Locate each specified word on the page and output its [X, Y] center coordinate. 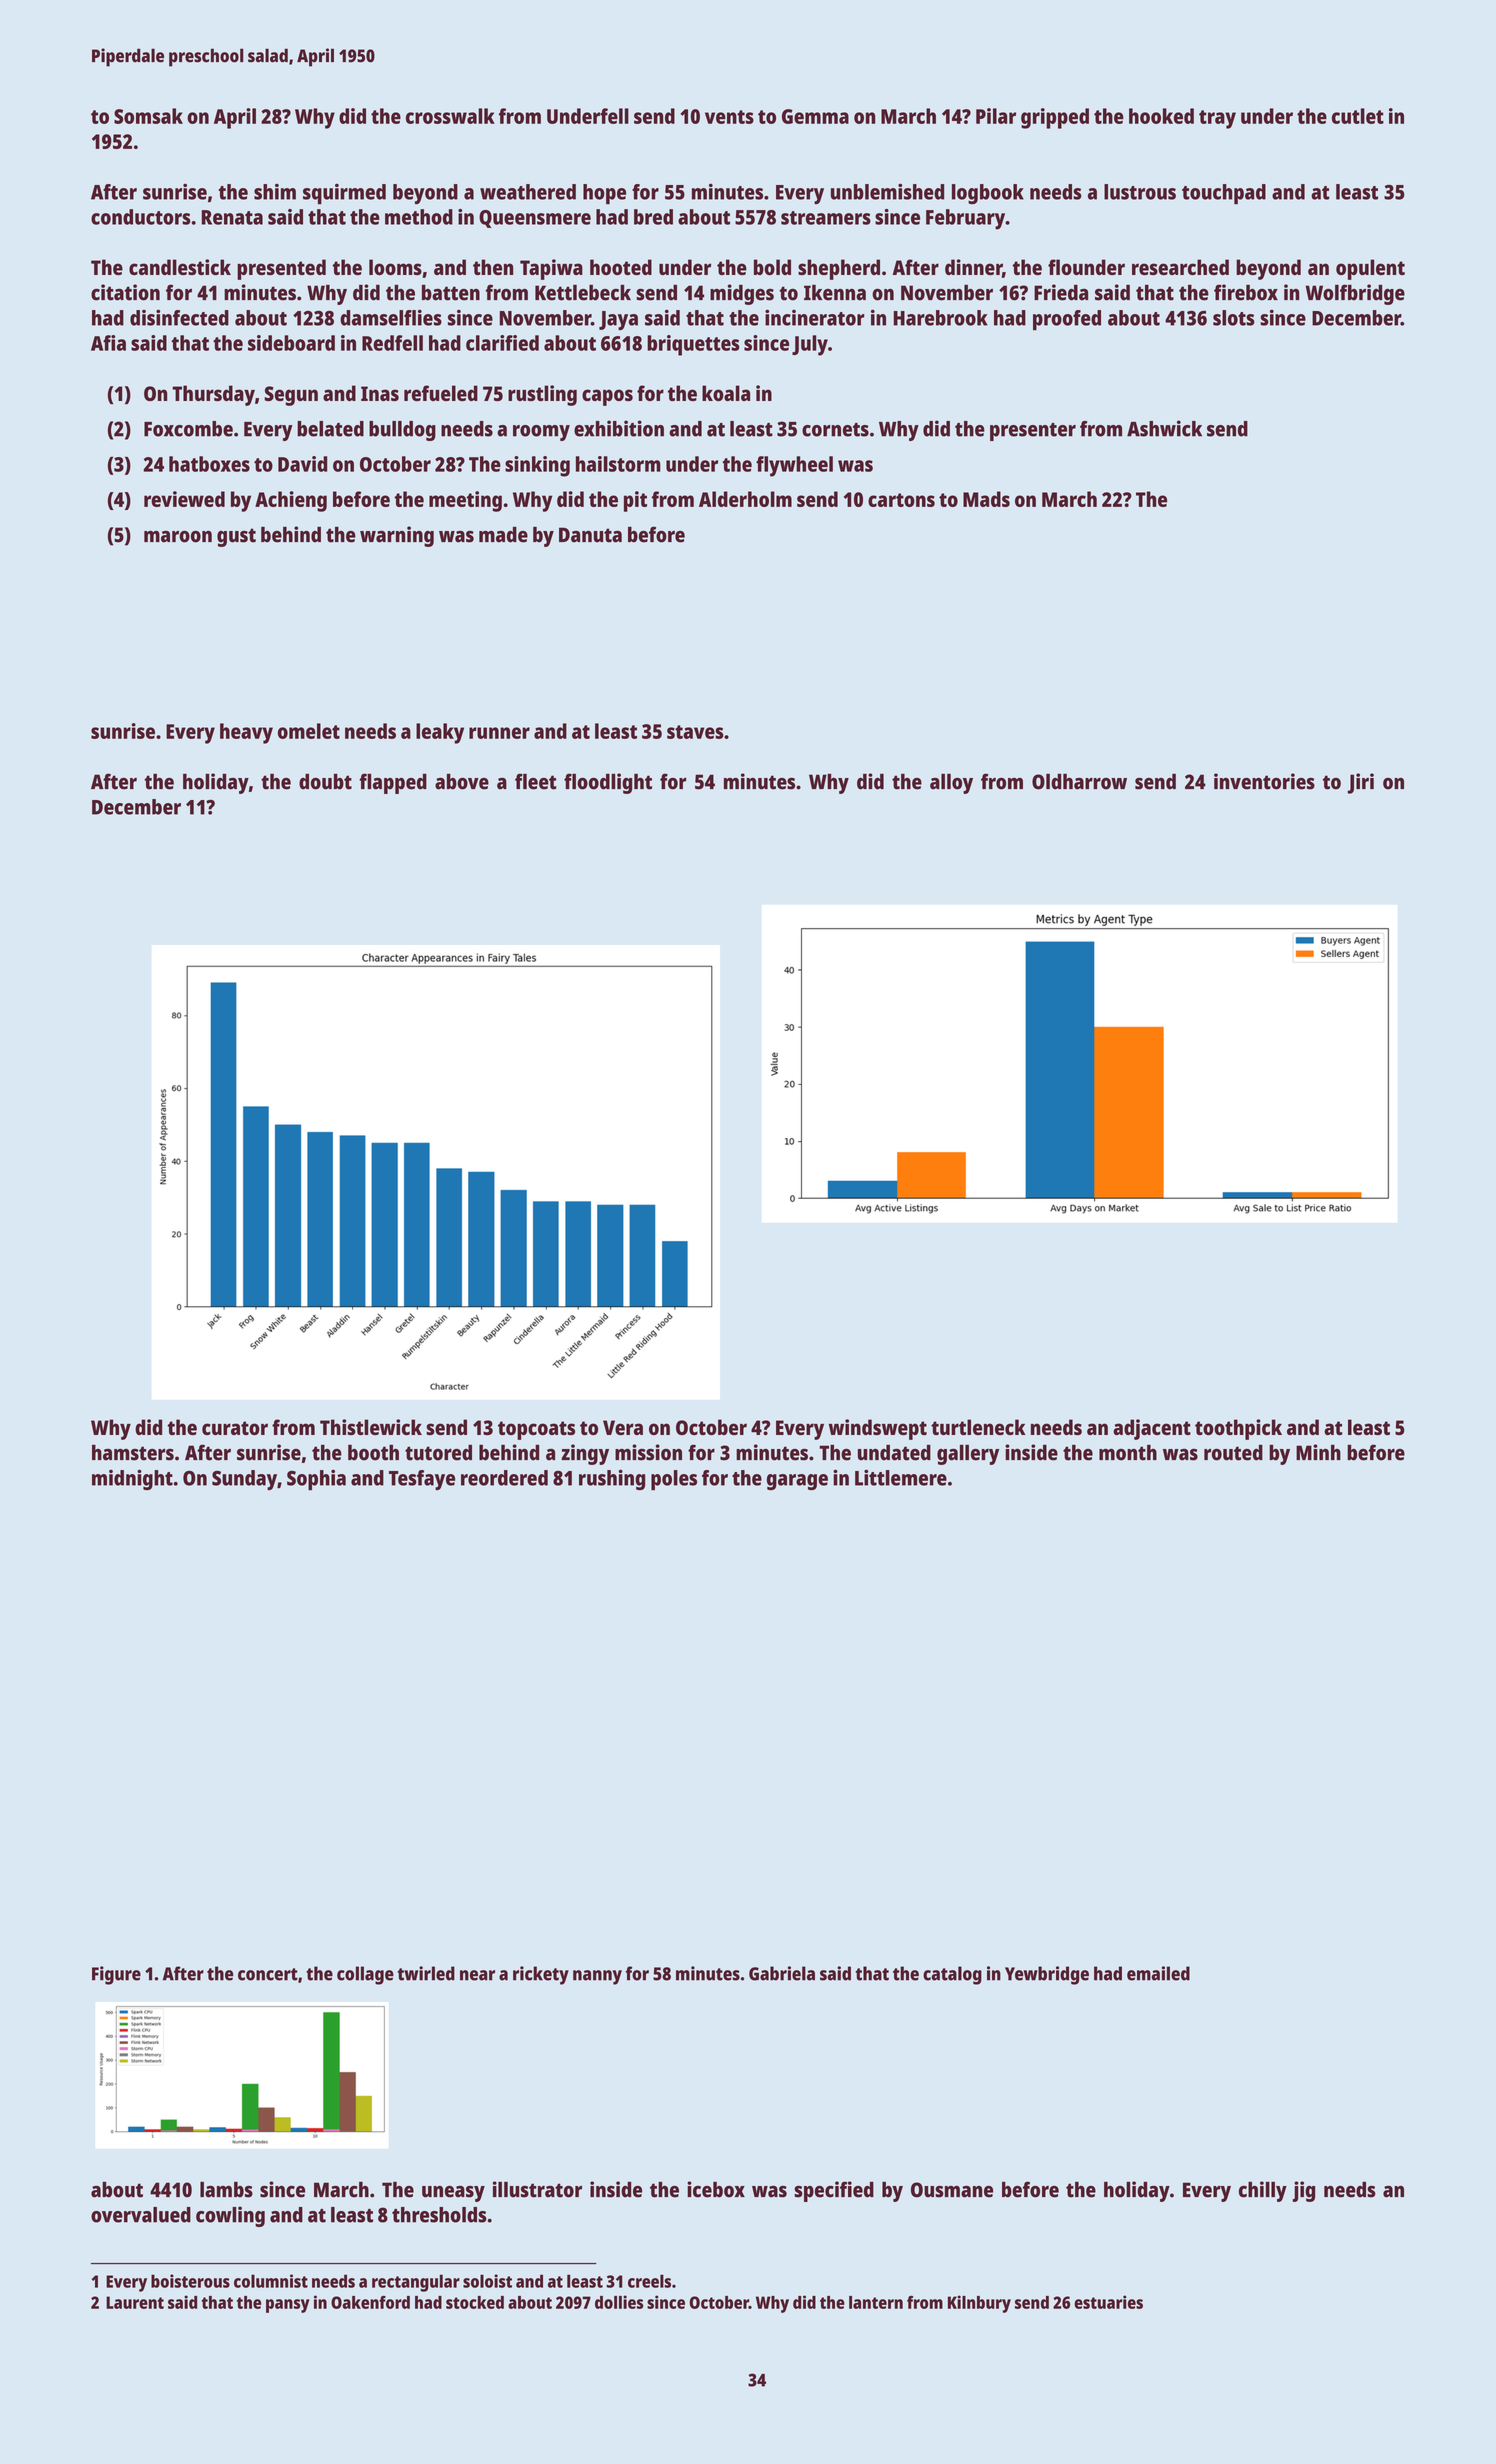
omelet [309, 731]
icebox [716, 2189]
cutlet [1358, 116]
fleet [536, 781]
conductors [141, 217]
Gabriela [782, 1973]
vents [729, 117]
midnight [132, 1479]
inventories [1264, 781]
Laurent [135, 2302]
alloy [951, 783]
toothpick [1238, 1429]
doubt [325, 782]
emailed [1158, 1973]
